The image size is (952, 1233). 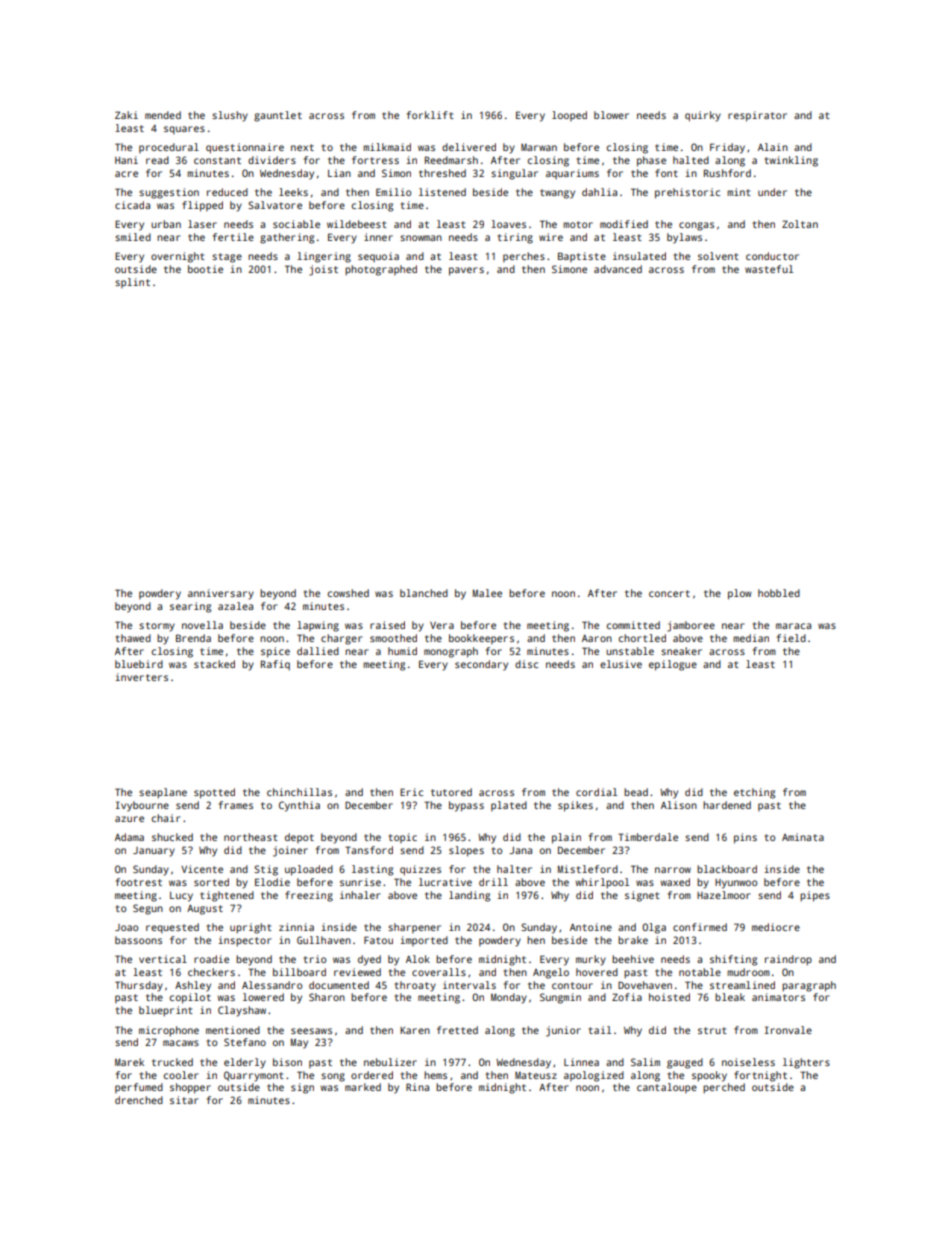 I want to click on committed, so click(x=633, y=625).
